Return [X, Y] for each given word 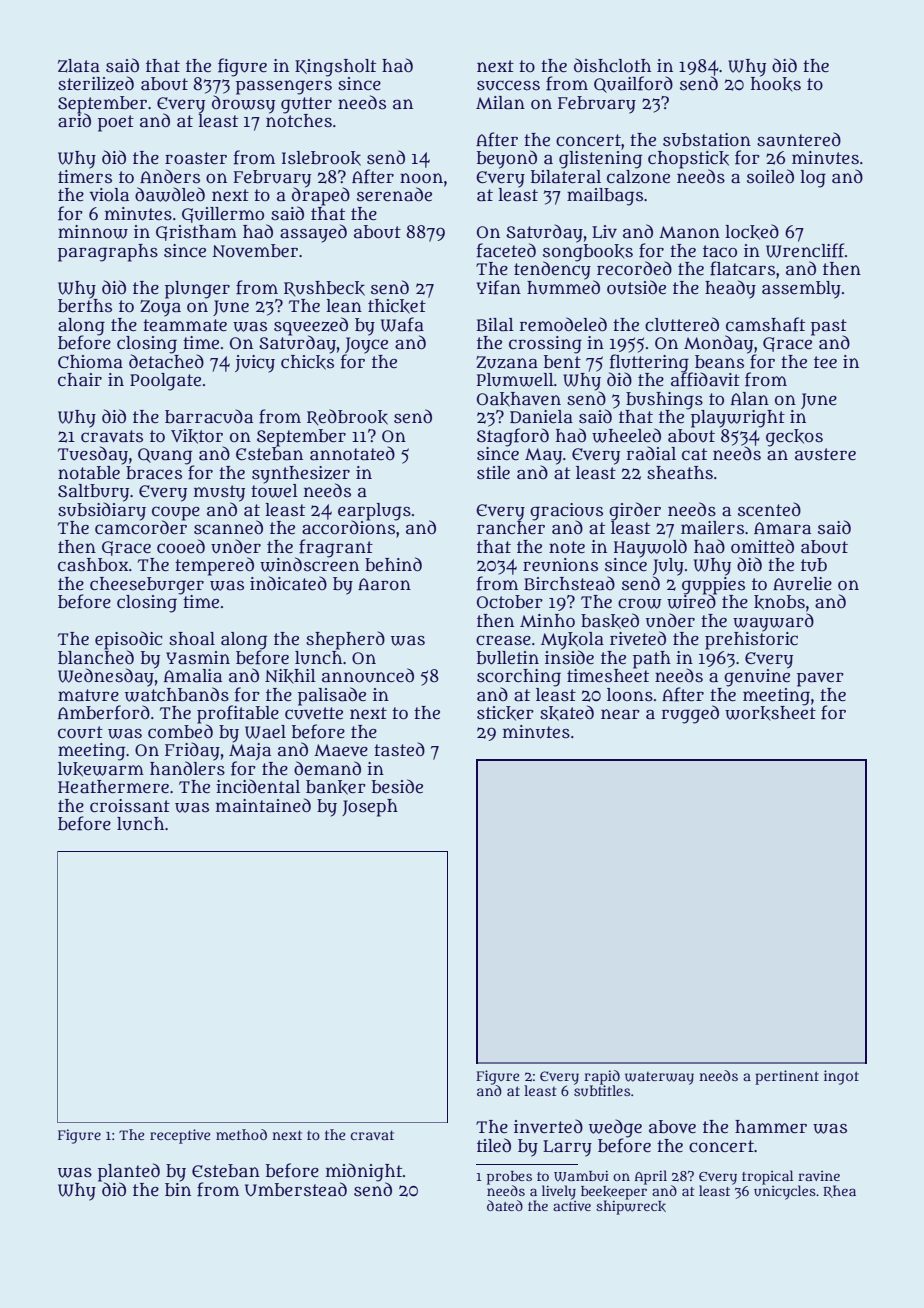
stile [493, 473]
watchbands [177, 694]
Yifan [499, 287]
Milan [500, 103]
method [241, 1134]
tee [825, 362]
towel [274, 491]
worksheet [770, 712]
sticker [505, 713]
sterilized [96, 83]
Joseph [370, 808]
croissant [130, 806]
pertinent [787, 1077]
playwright [736, 418]
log [813, 179]
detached [166, 361]
